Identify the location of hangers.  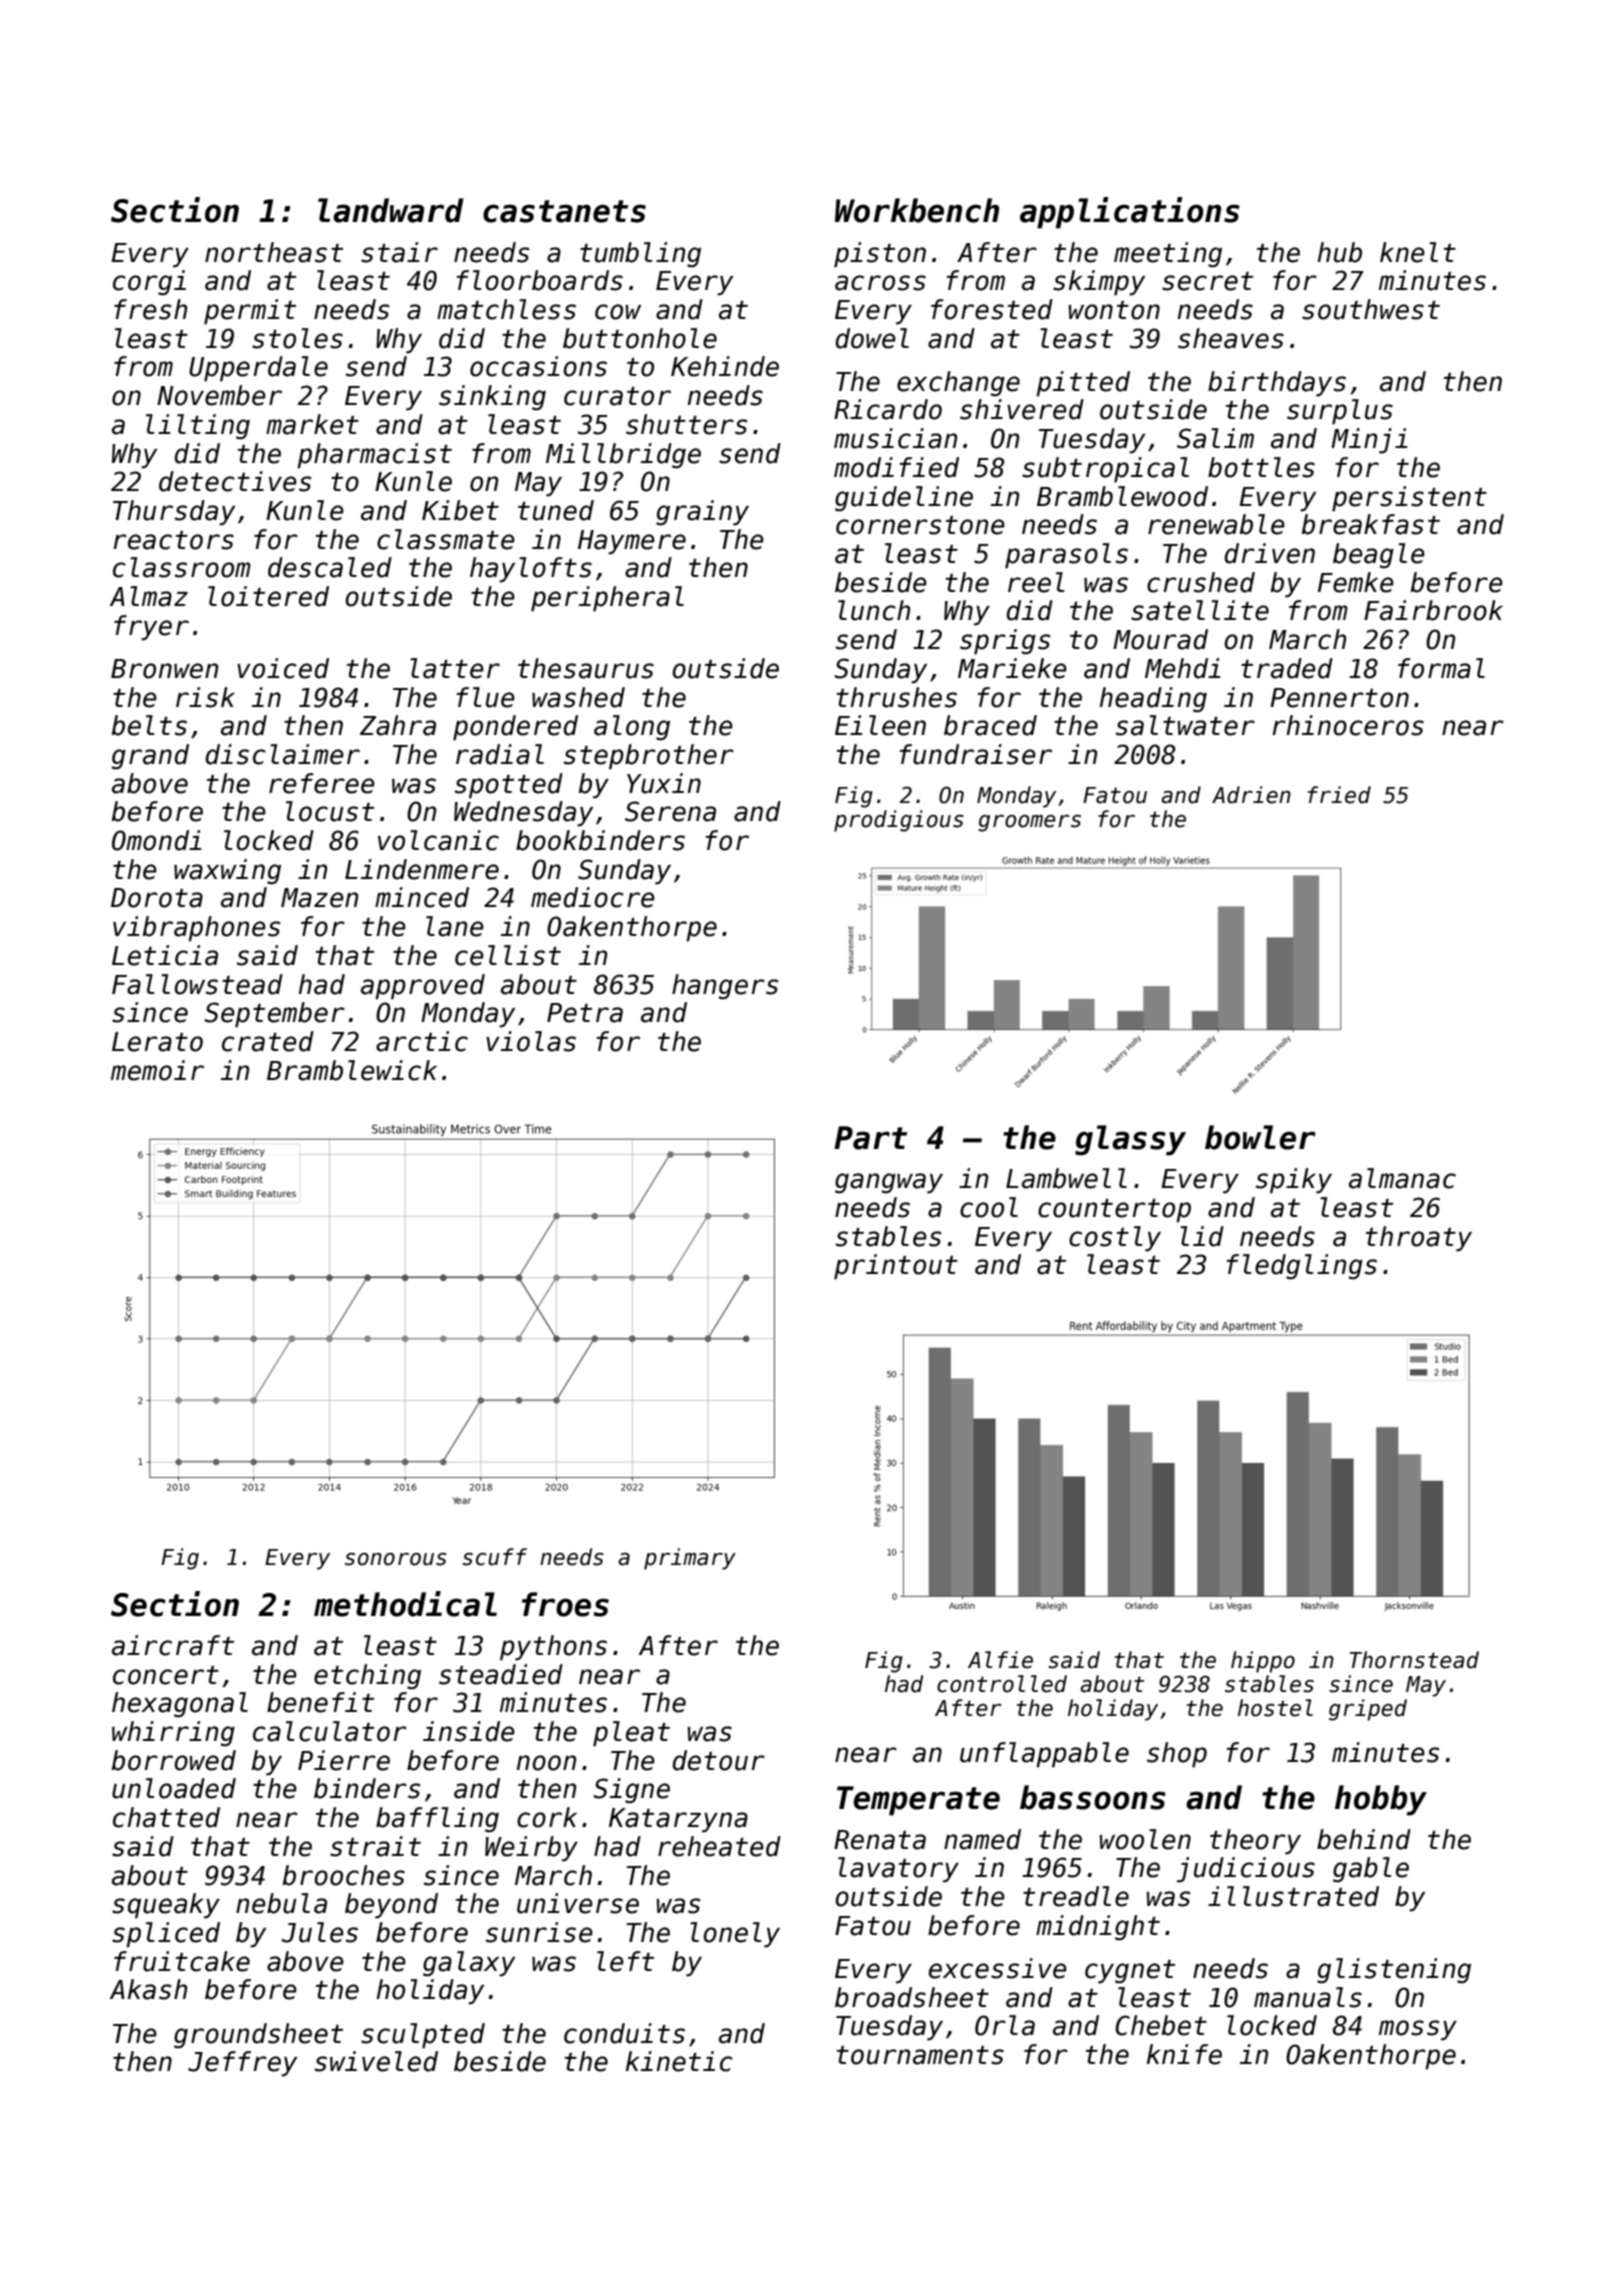
(725, 986).
